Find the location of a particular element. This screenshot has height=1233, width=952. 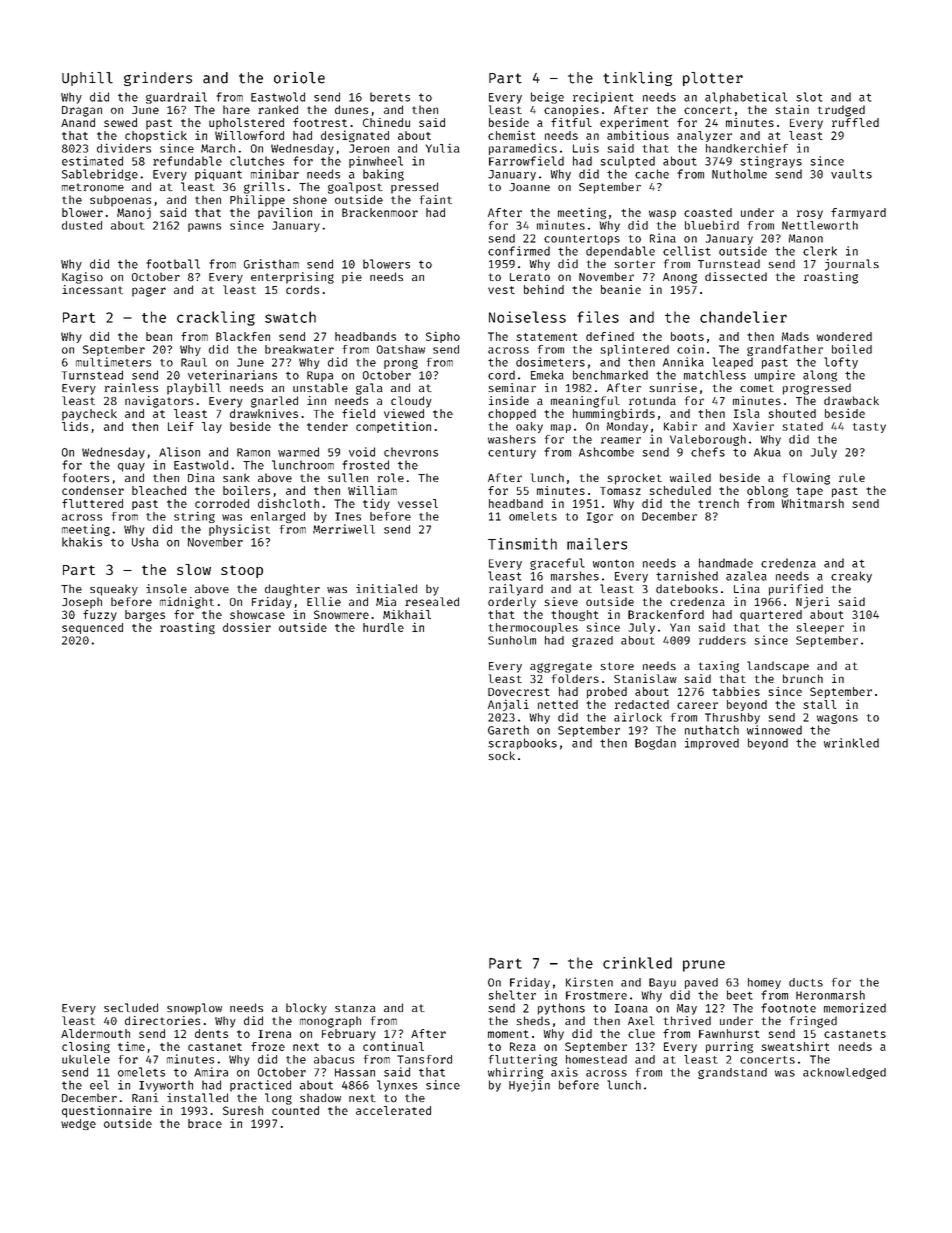

quay is located at coordinates (131, 467).
